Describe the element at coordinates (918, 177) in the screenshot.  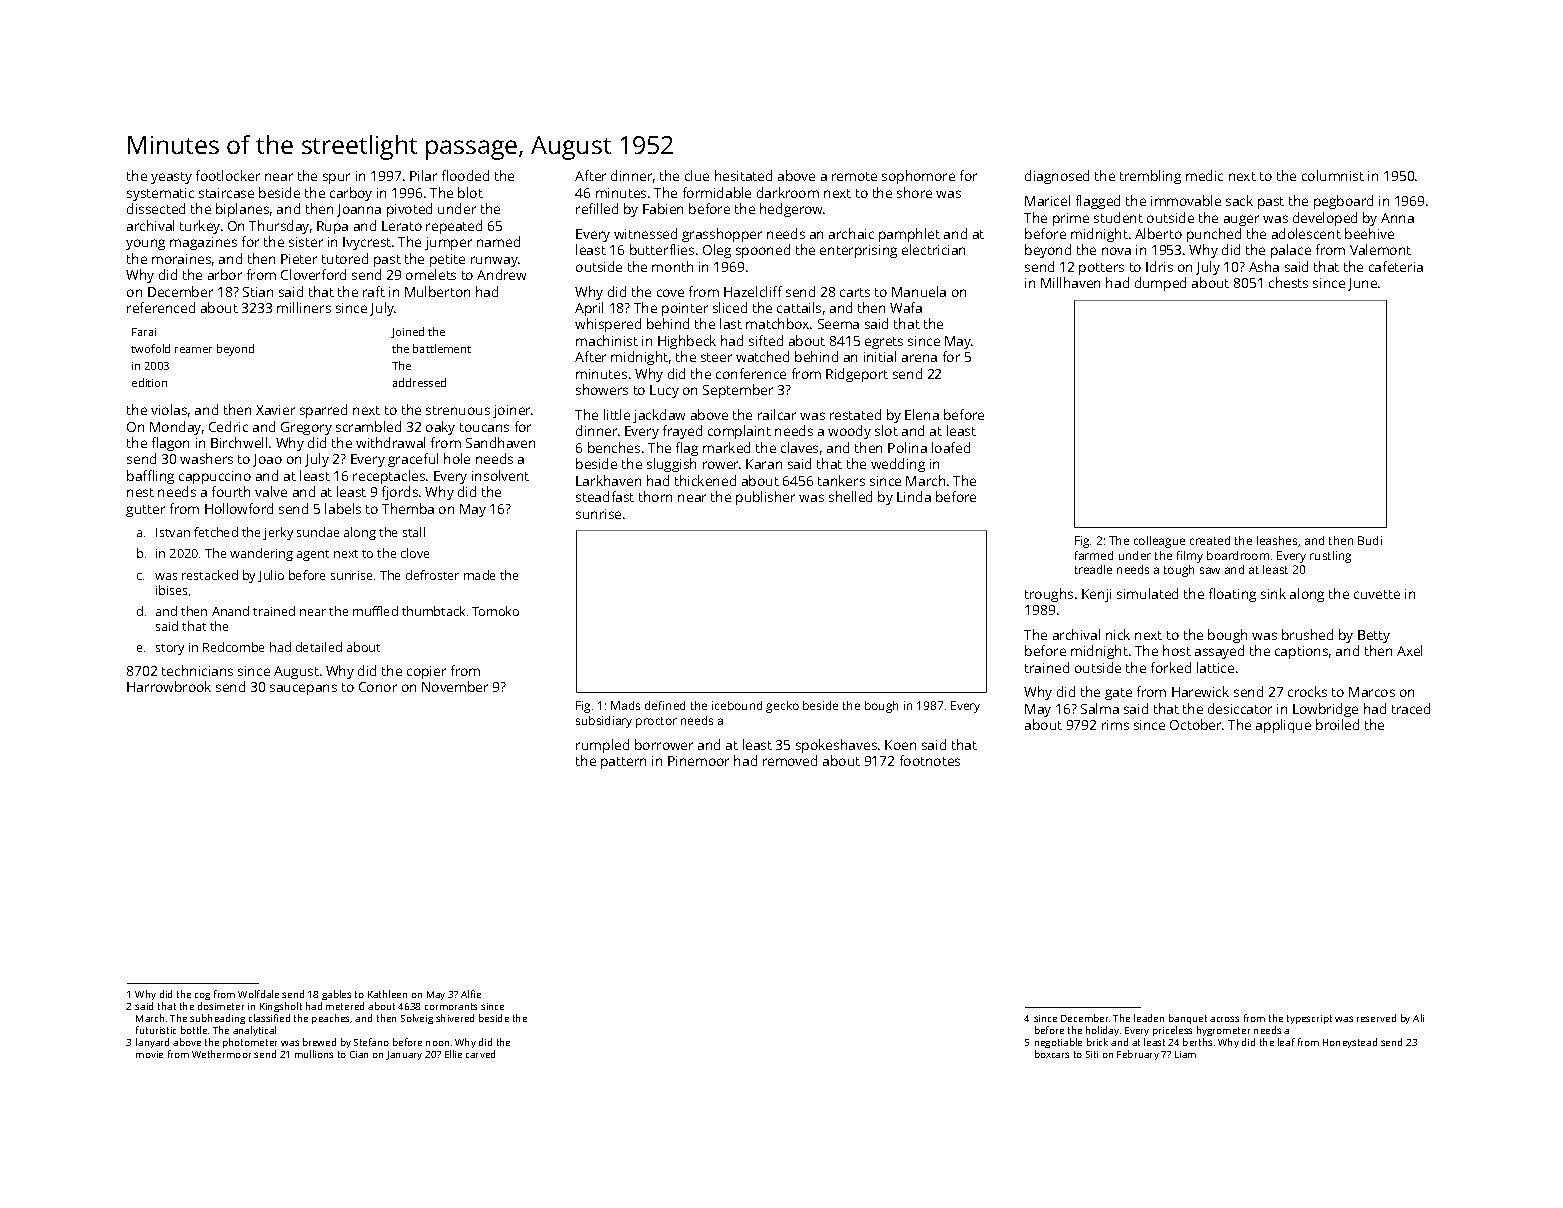
I see `sophomore` at that location.
